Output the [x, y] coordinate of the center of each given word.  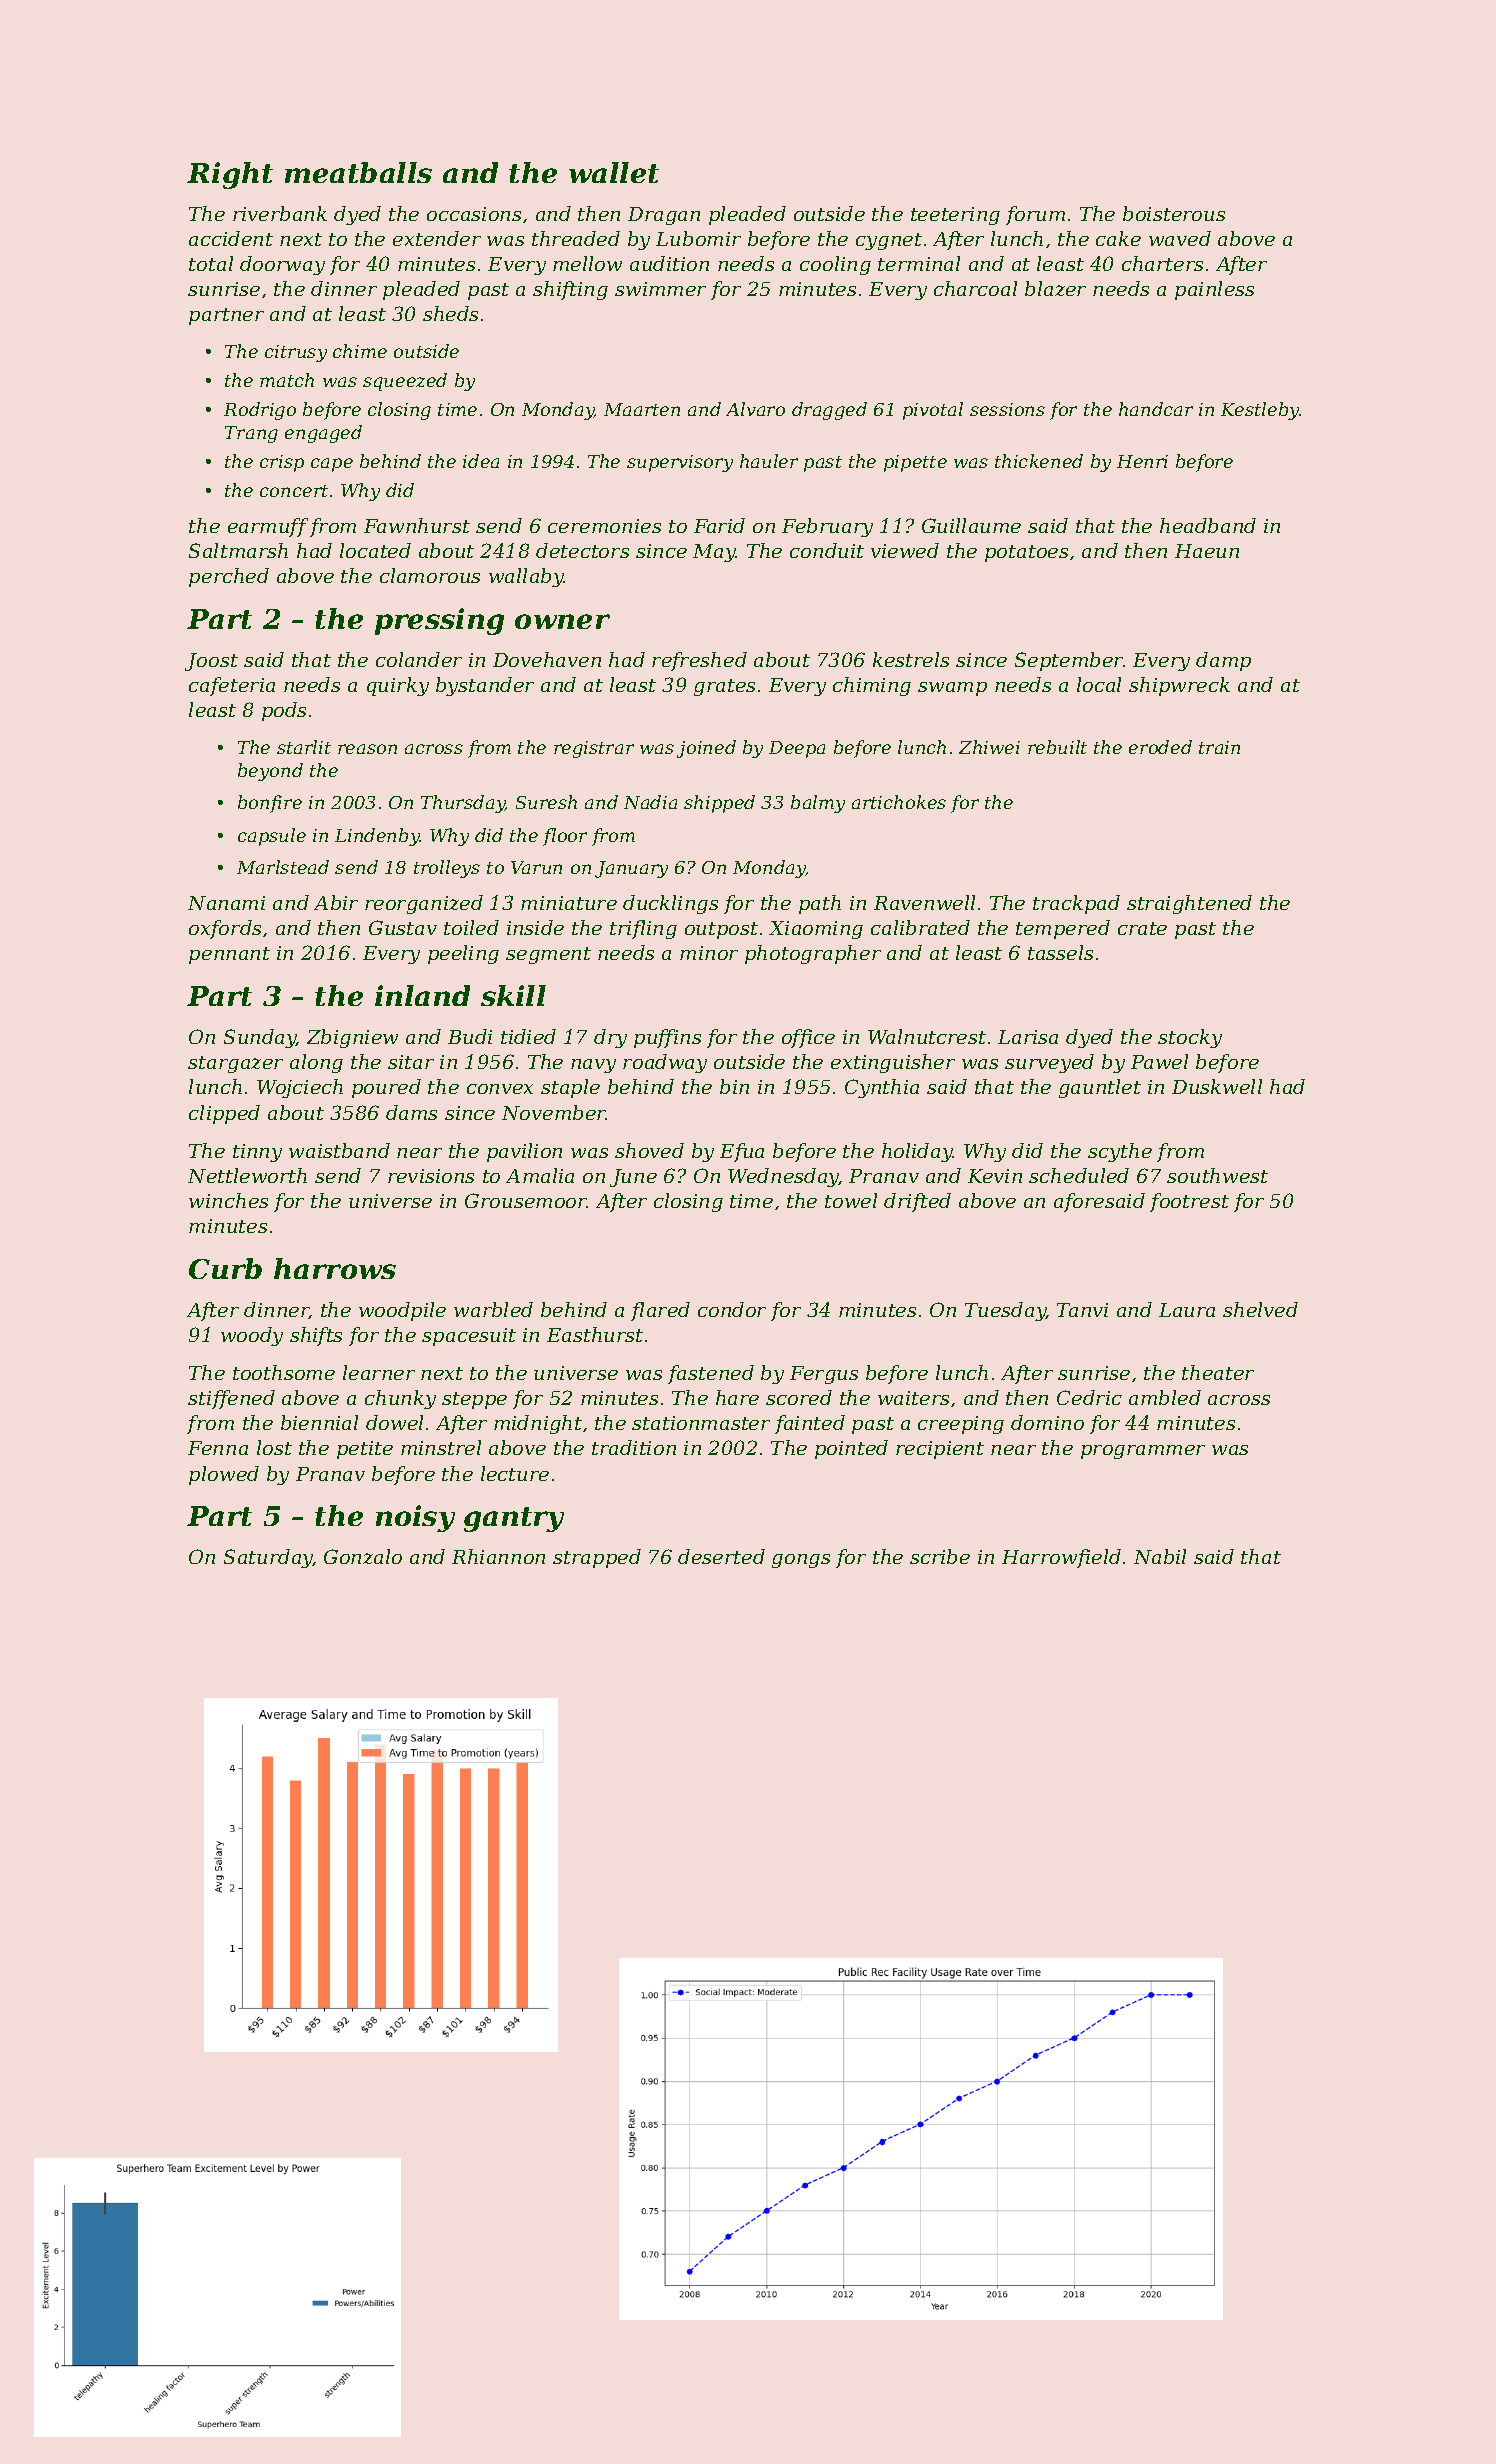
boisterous [1174, 213]
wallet [614, 172]
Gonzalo [363, 1556]
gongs [801, 1561]
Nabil [1160, 1556]
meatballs [358, 172]
